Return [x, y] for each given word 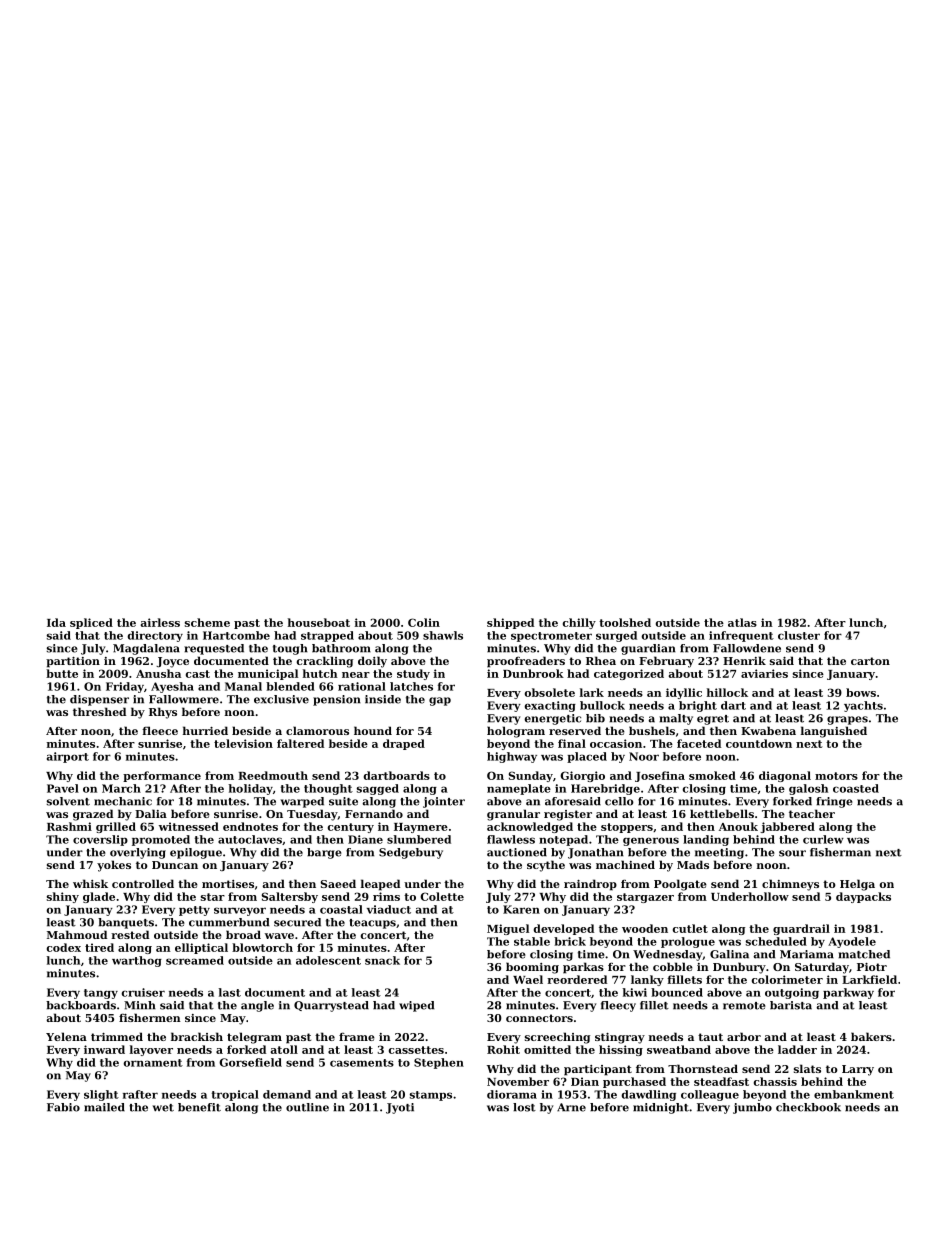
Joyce [172, 662]
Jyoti [400, 1108]
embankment [854, 1094]
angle [257, 1006]
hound [373, 730]
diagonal [785, 776]
